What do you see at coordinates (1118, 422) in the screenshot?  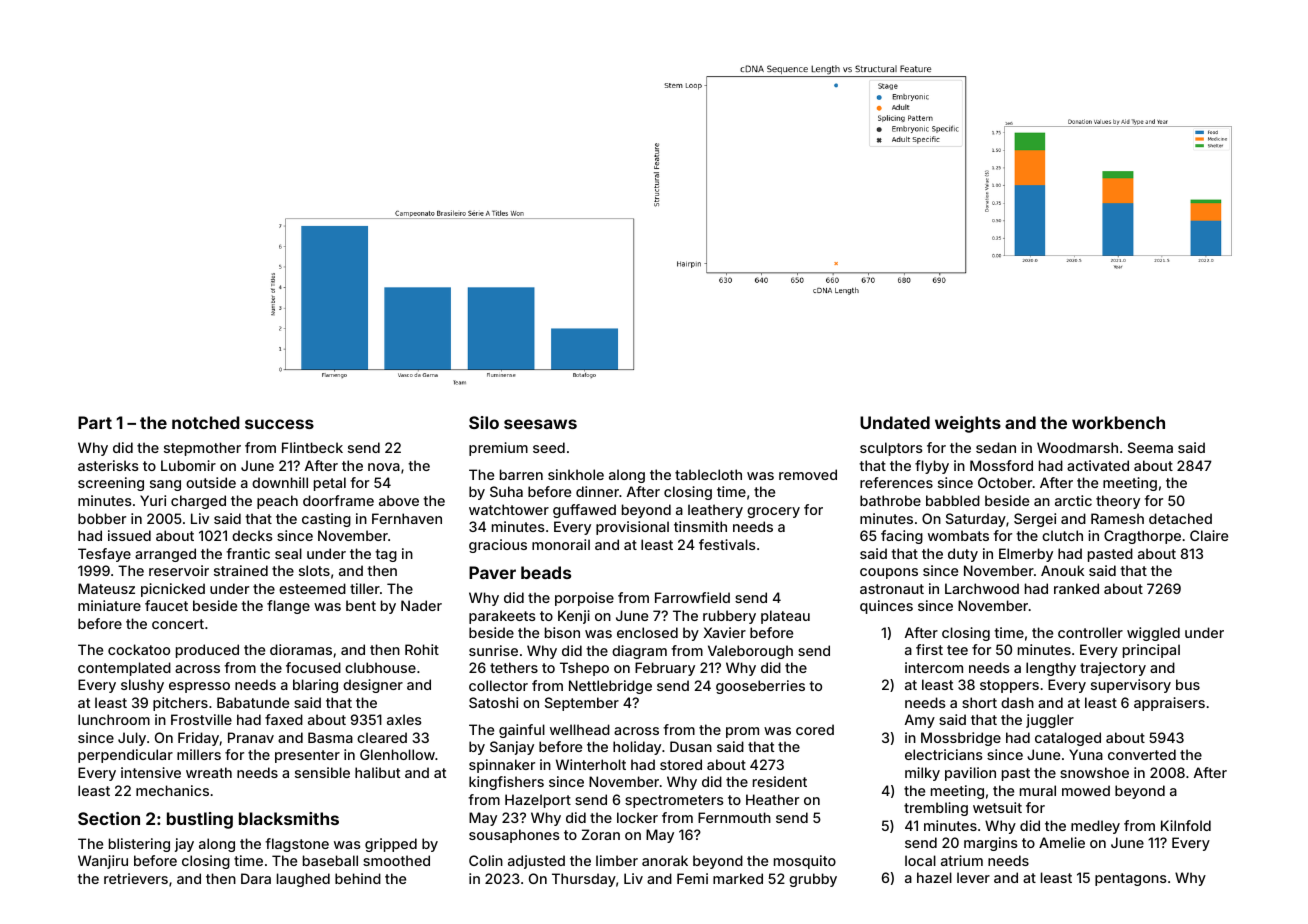 I see `workbench` at bounding box center [1118, 422].
